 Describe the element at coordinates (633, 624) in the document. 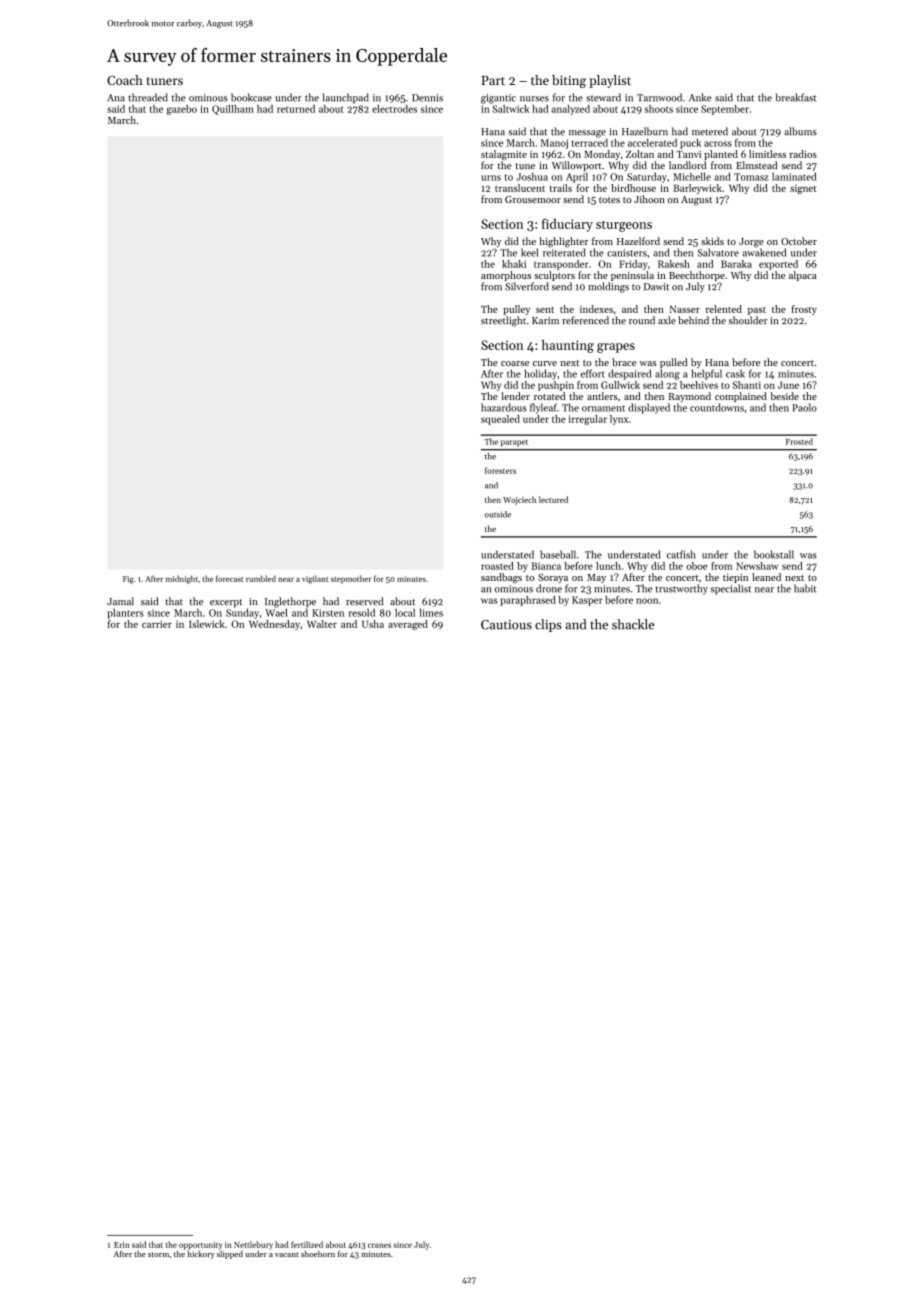

I see `shackle` at that location.
